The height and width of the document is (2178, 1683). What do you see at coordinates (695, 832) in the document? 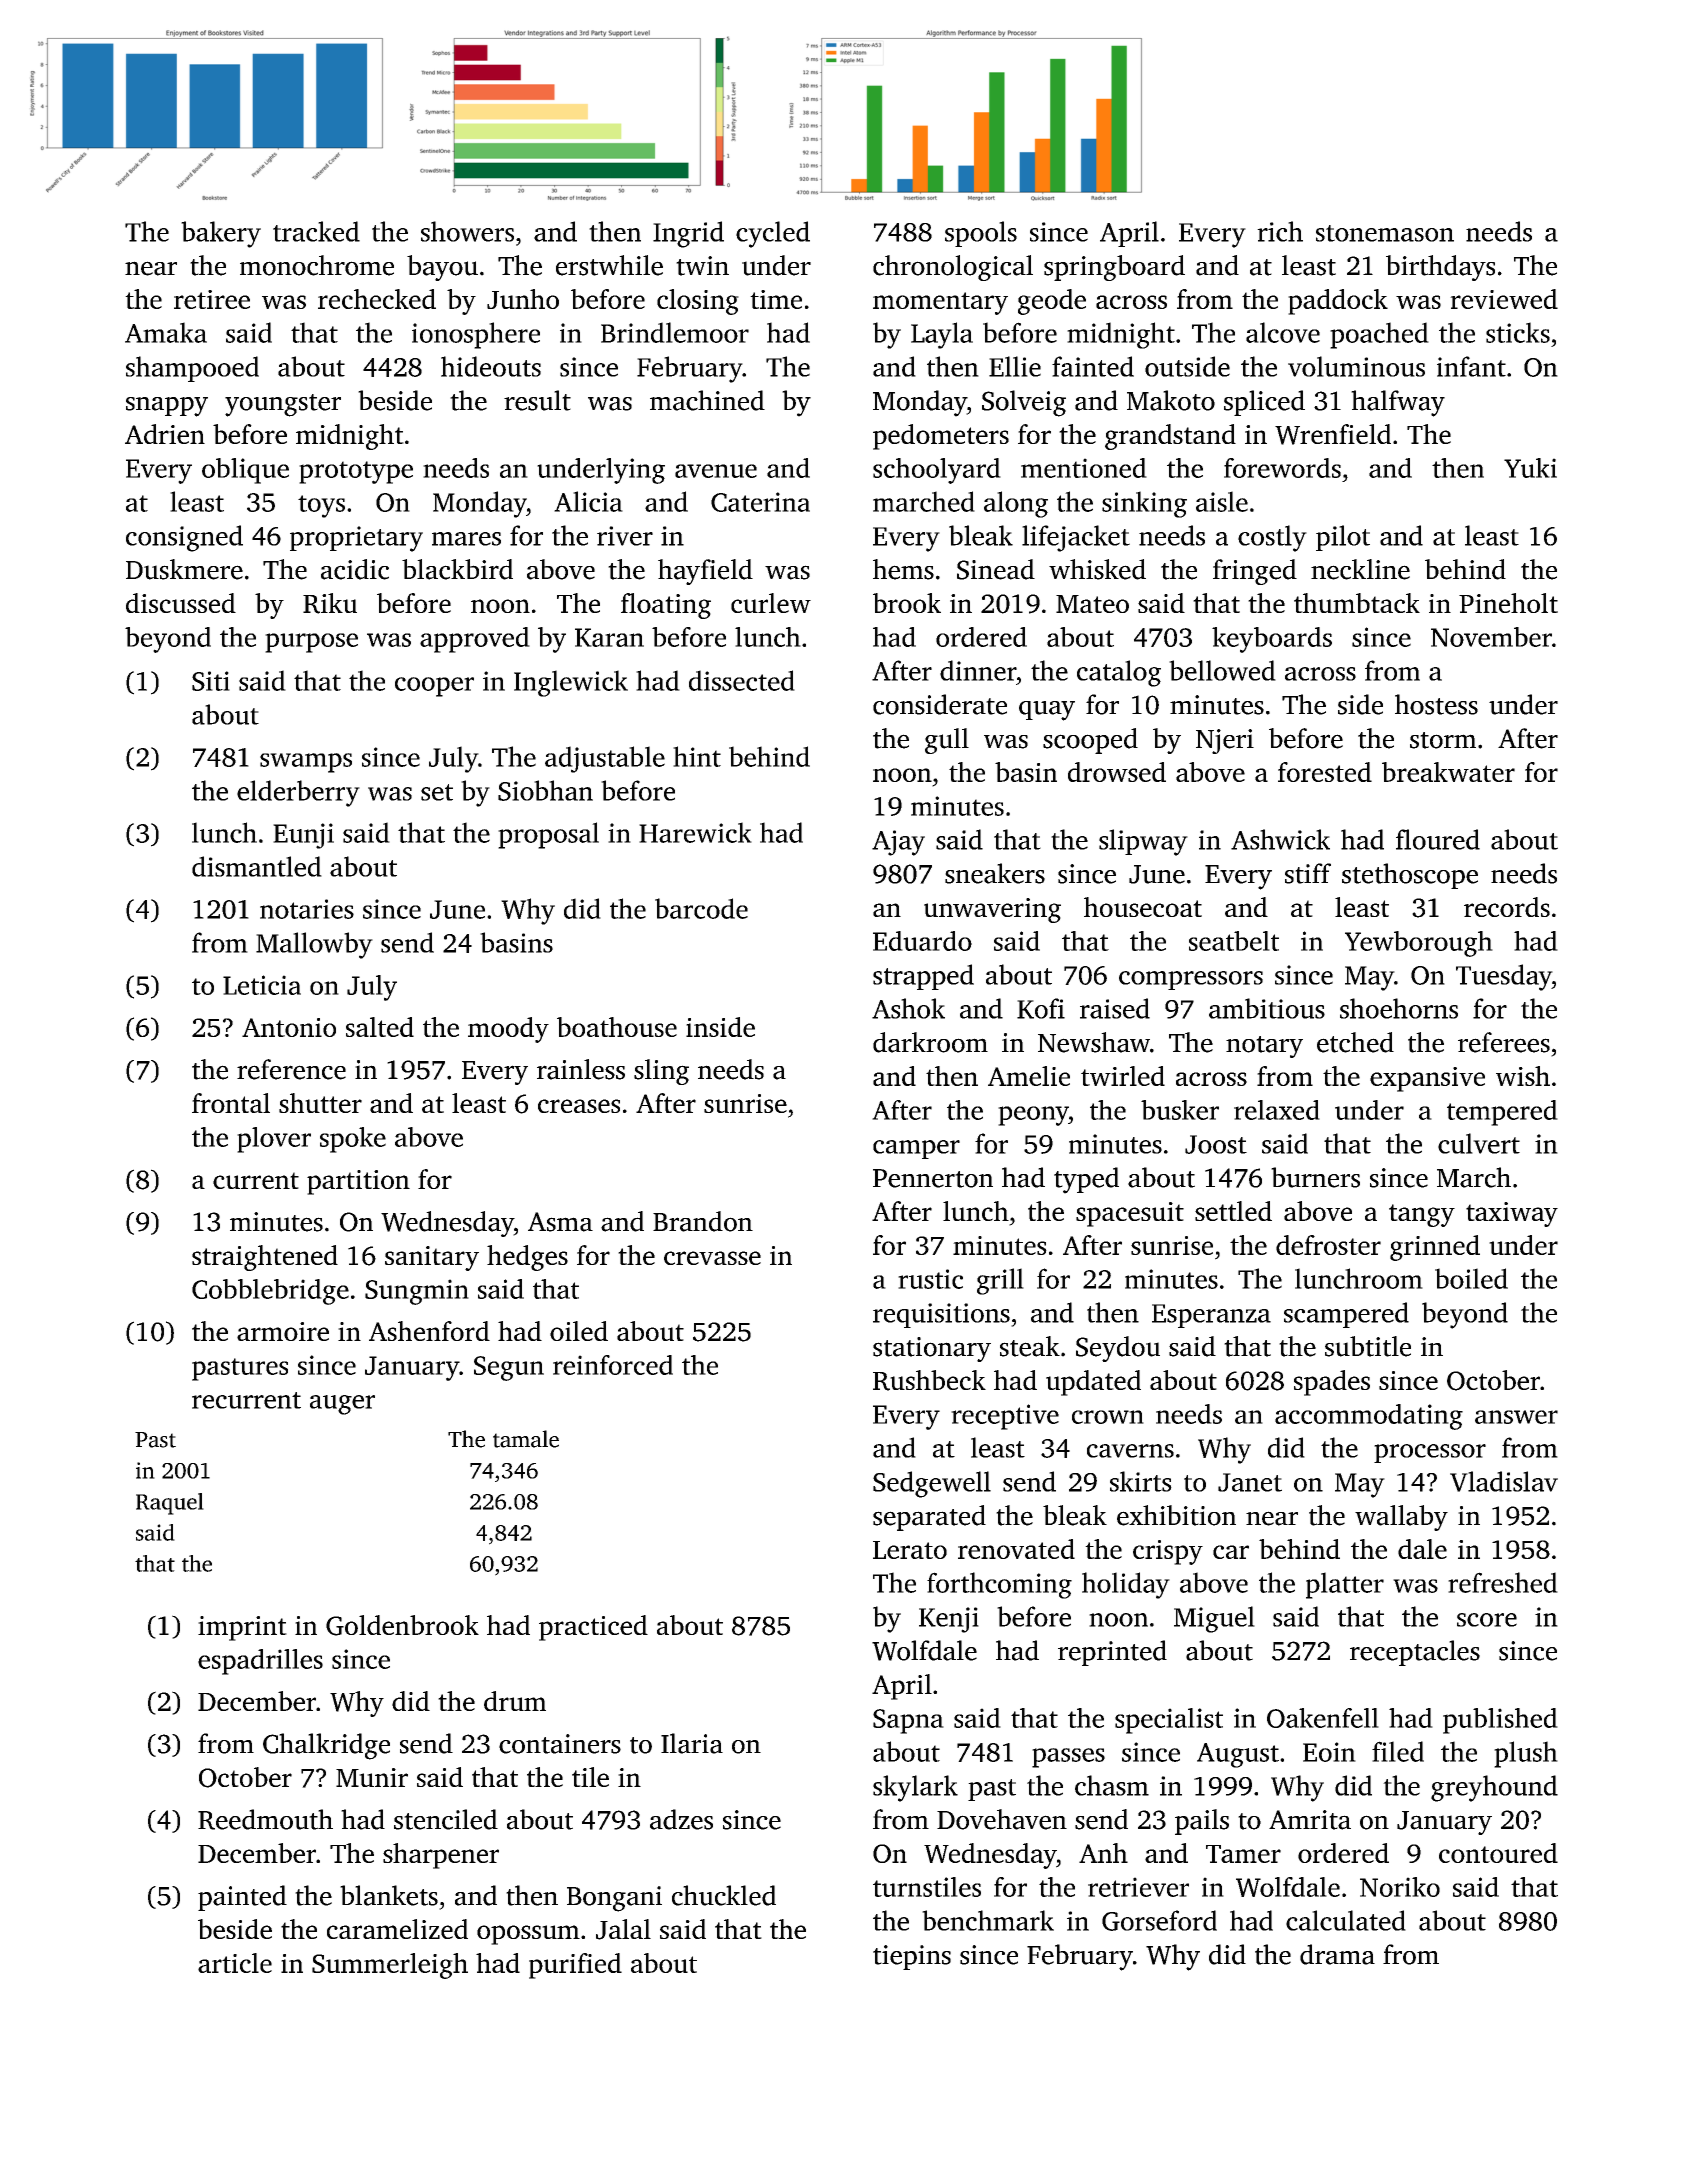
I see `Harewick` at bounding box center [695, 832].
